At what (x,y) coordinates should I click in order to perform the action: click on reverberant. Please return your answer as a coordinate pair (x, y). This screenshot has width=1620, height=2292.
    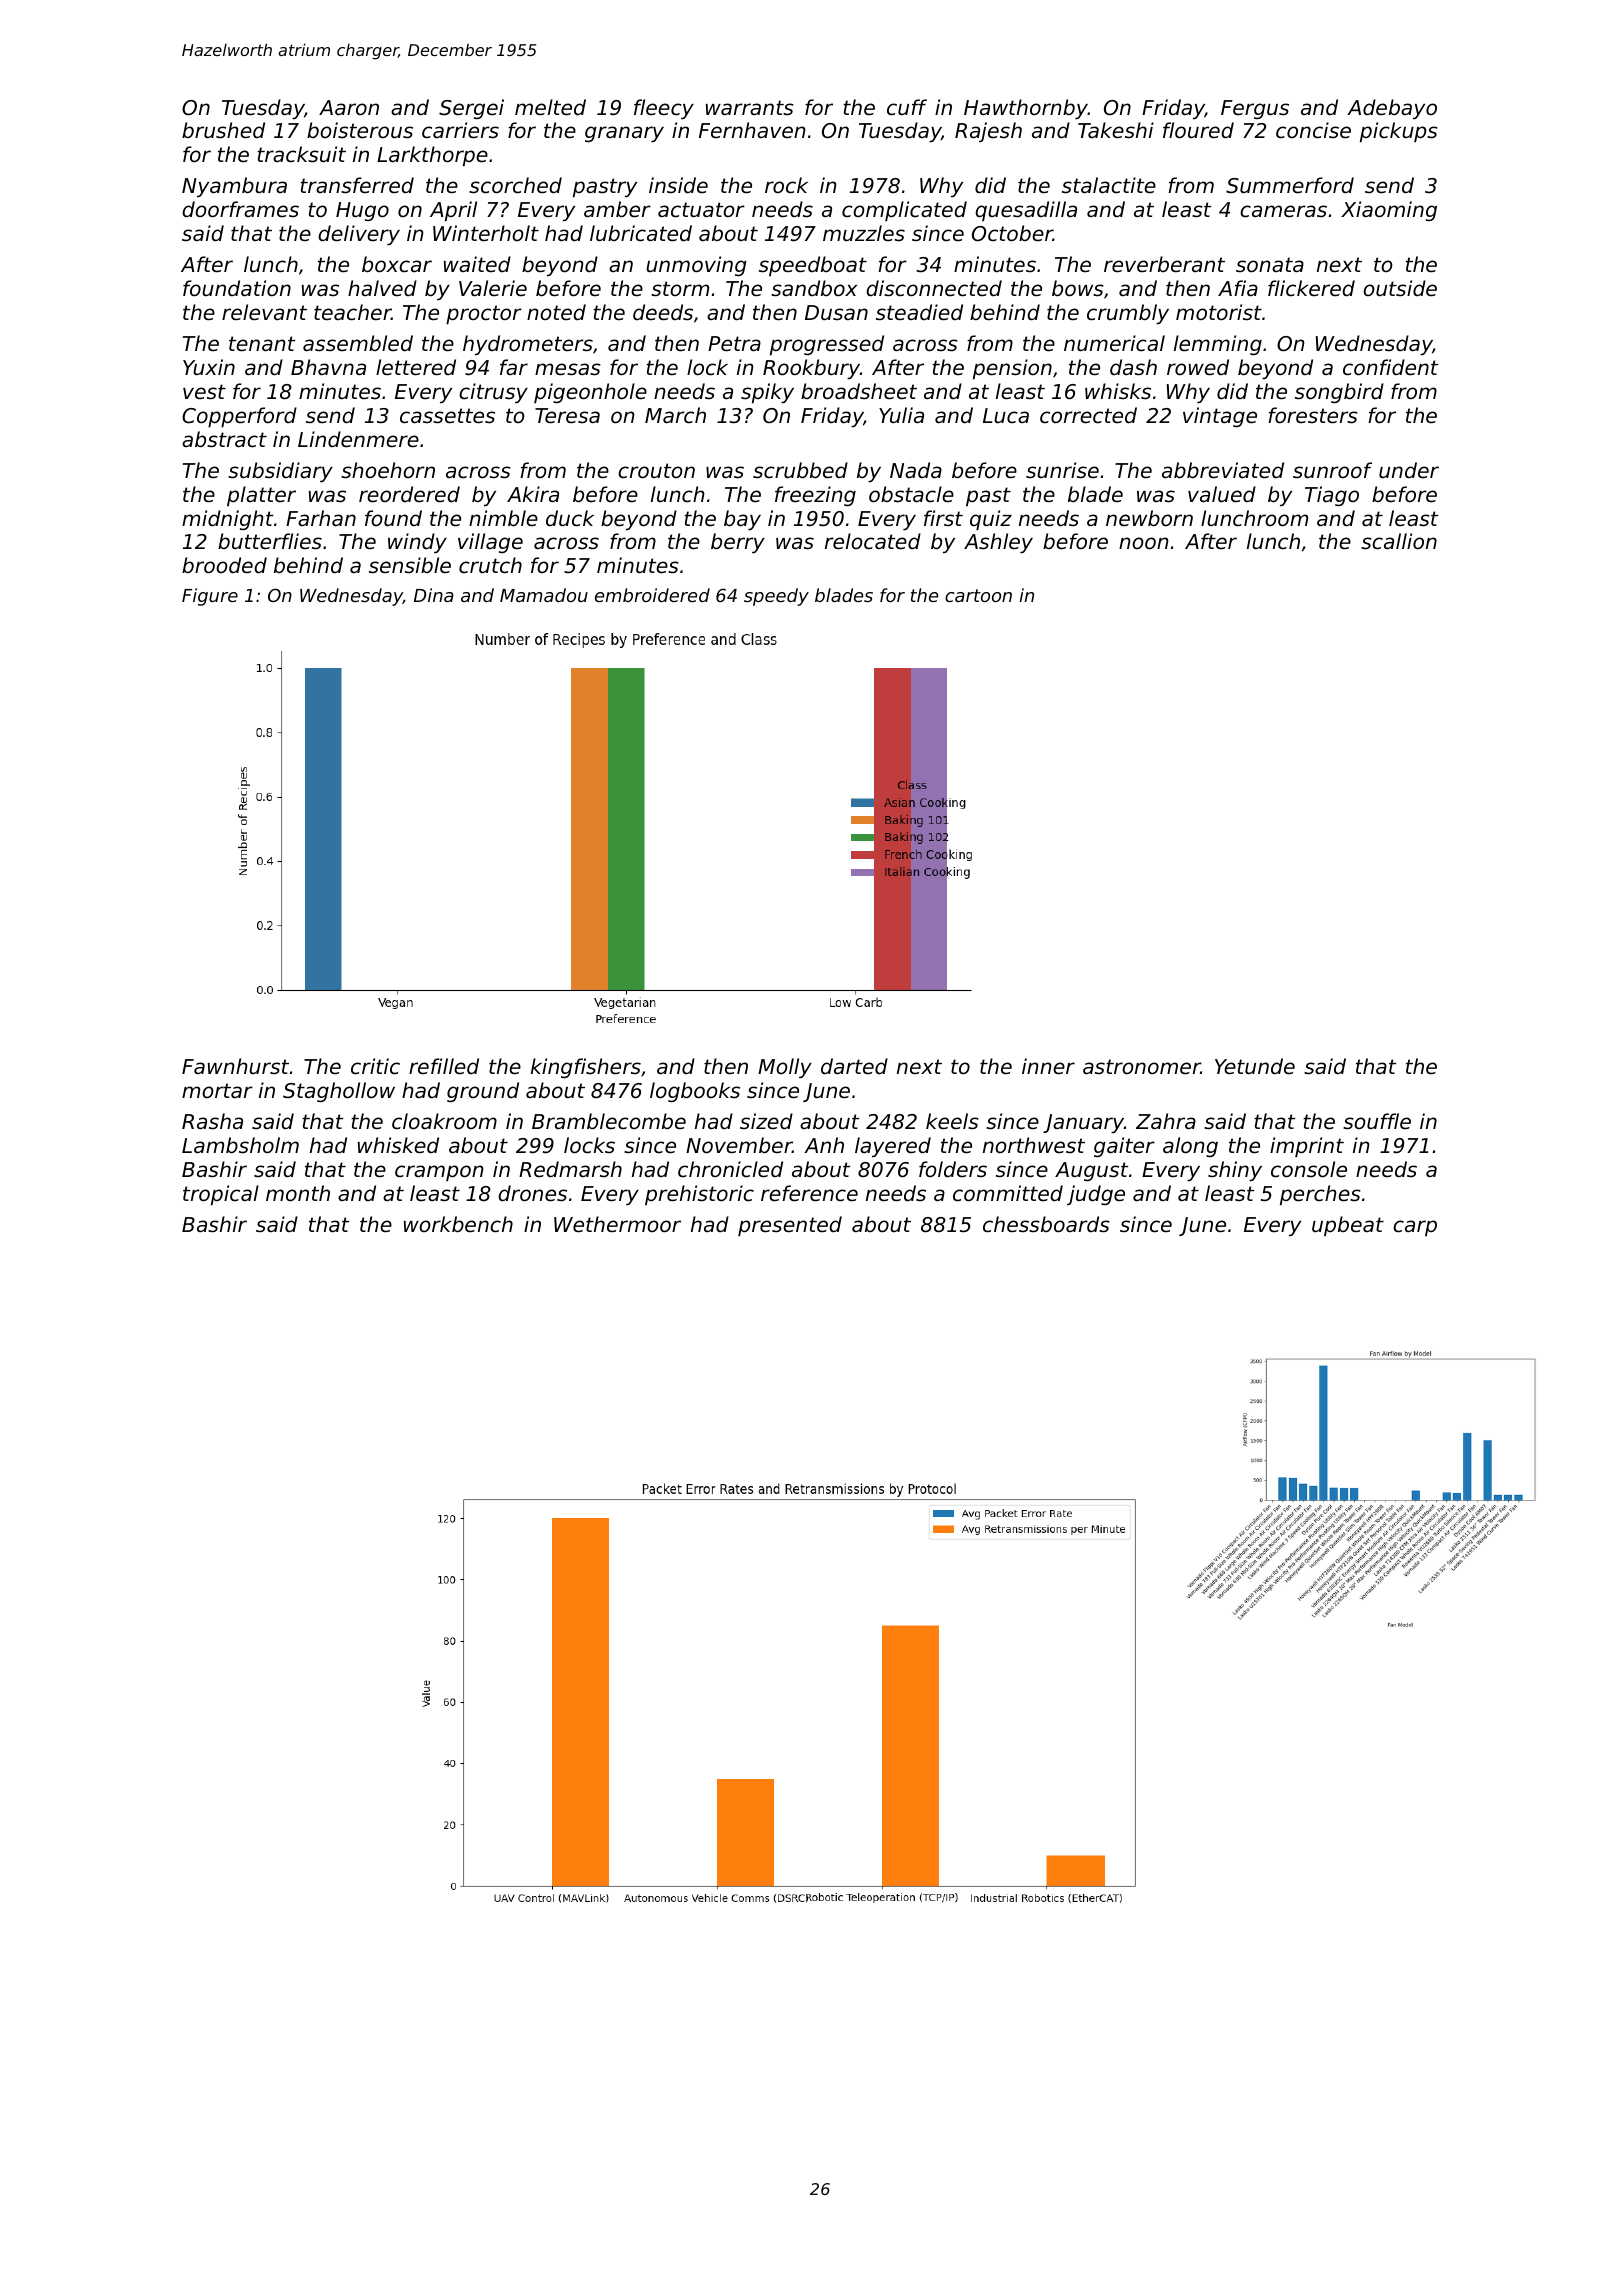
    Looking at the image, I should click on (1164, 264).
